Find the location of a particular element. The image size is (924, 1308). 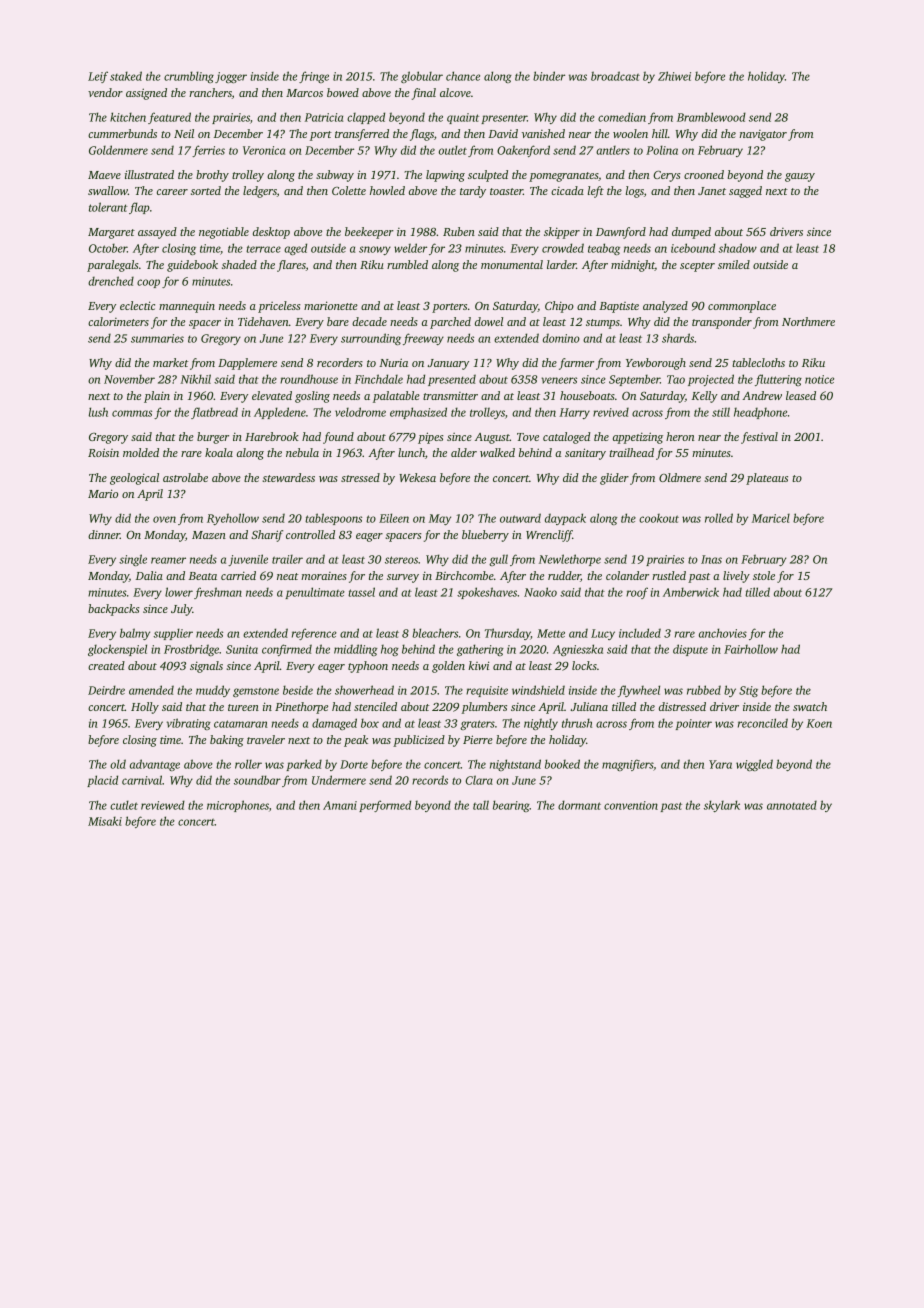

Bramblewood is located at coordinates (711, 117).
